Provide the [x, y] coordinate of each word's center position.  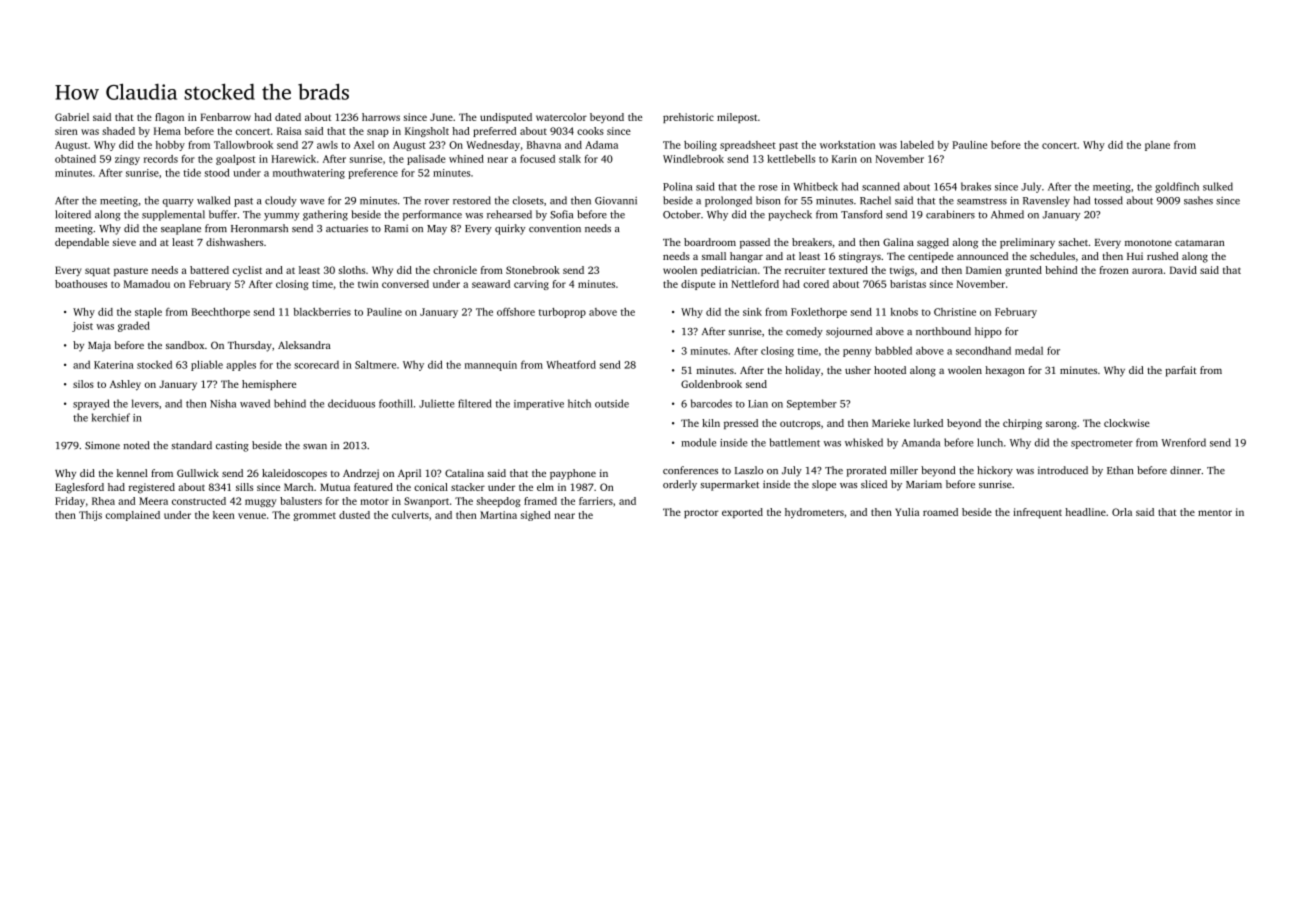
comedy [804, 332]
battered [209, 270]
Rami [396, 228]
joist [82, 327]
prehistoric [688, 118]
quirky [510, 229]
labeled [917, 145]
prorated [866, 471]
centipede [931, 257]
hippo [988, 332]
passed [755, 243]
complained [133, 516]
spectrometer [1102, 444]
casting [232, 446]
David [1183, 270]
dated [288, 117]
